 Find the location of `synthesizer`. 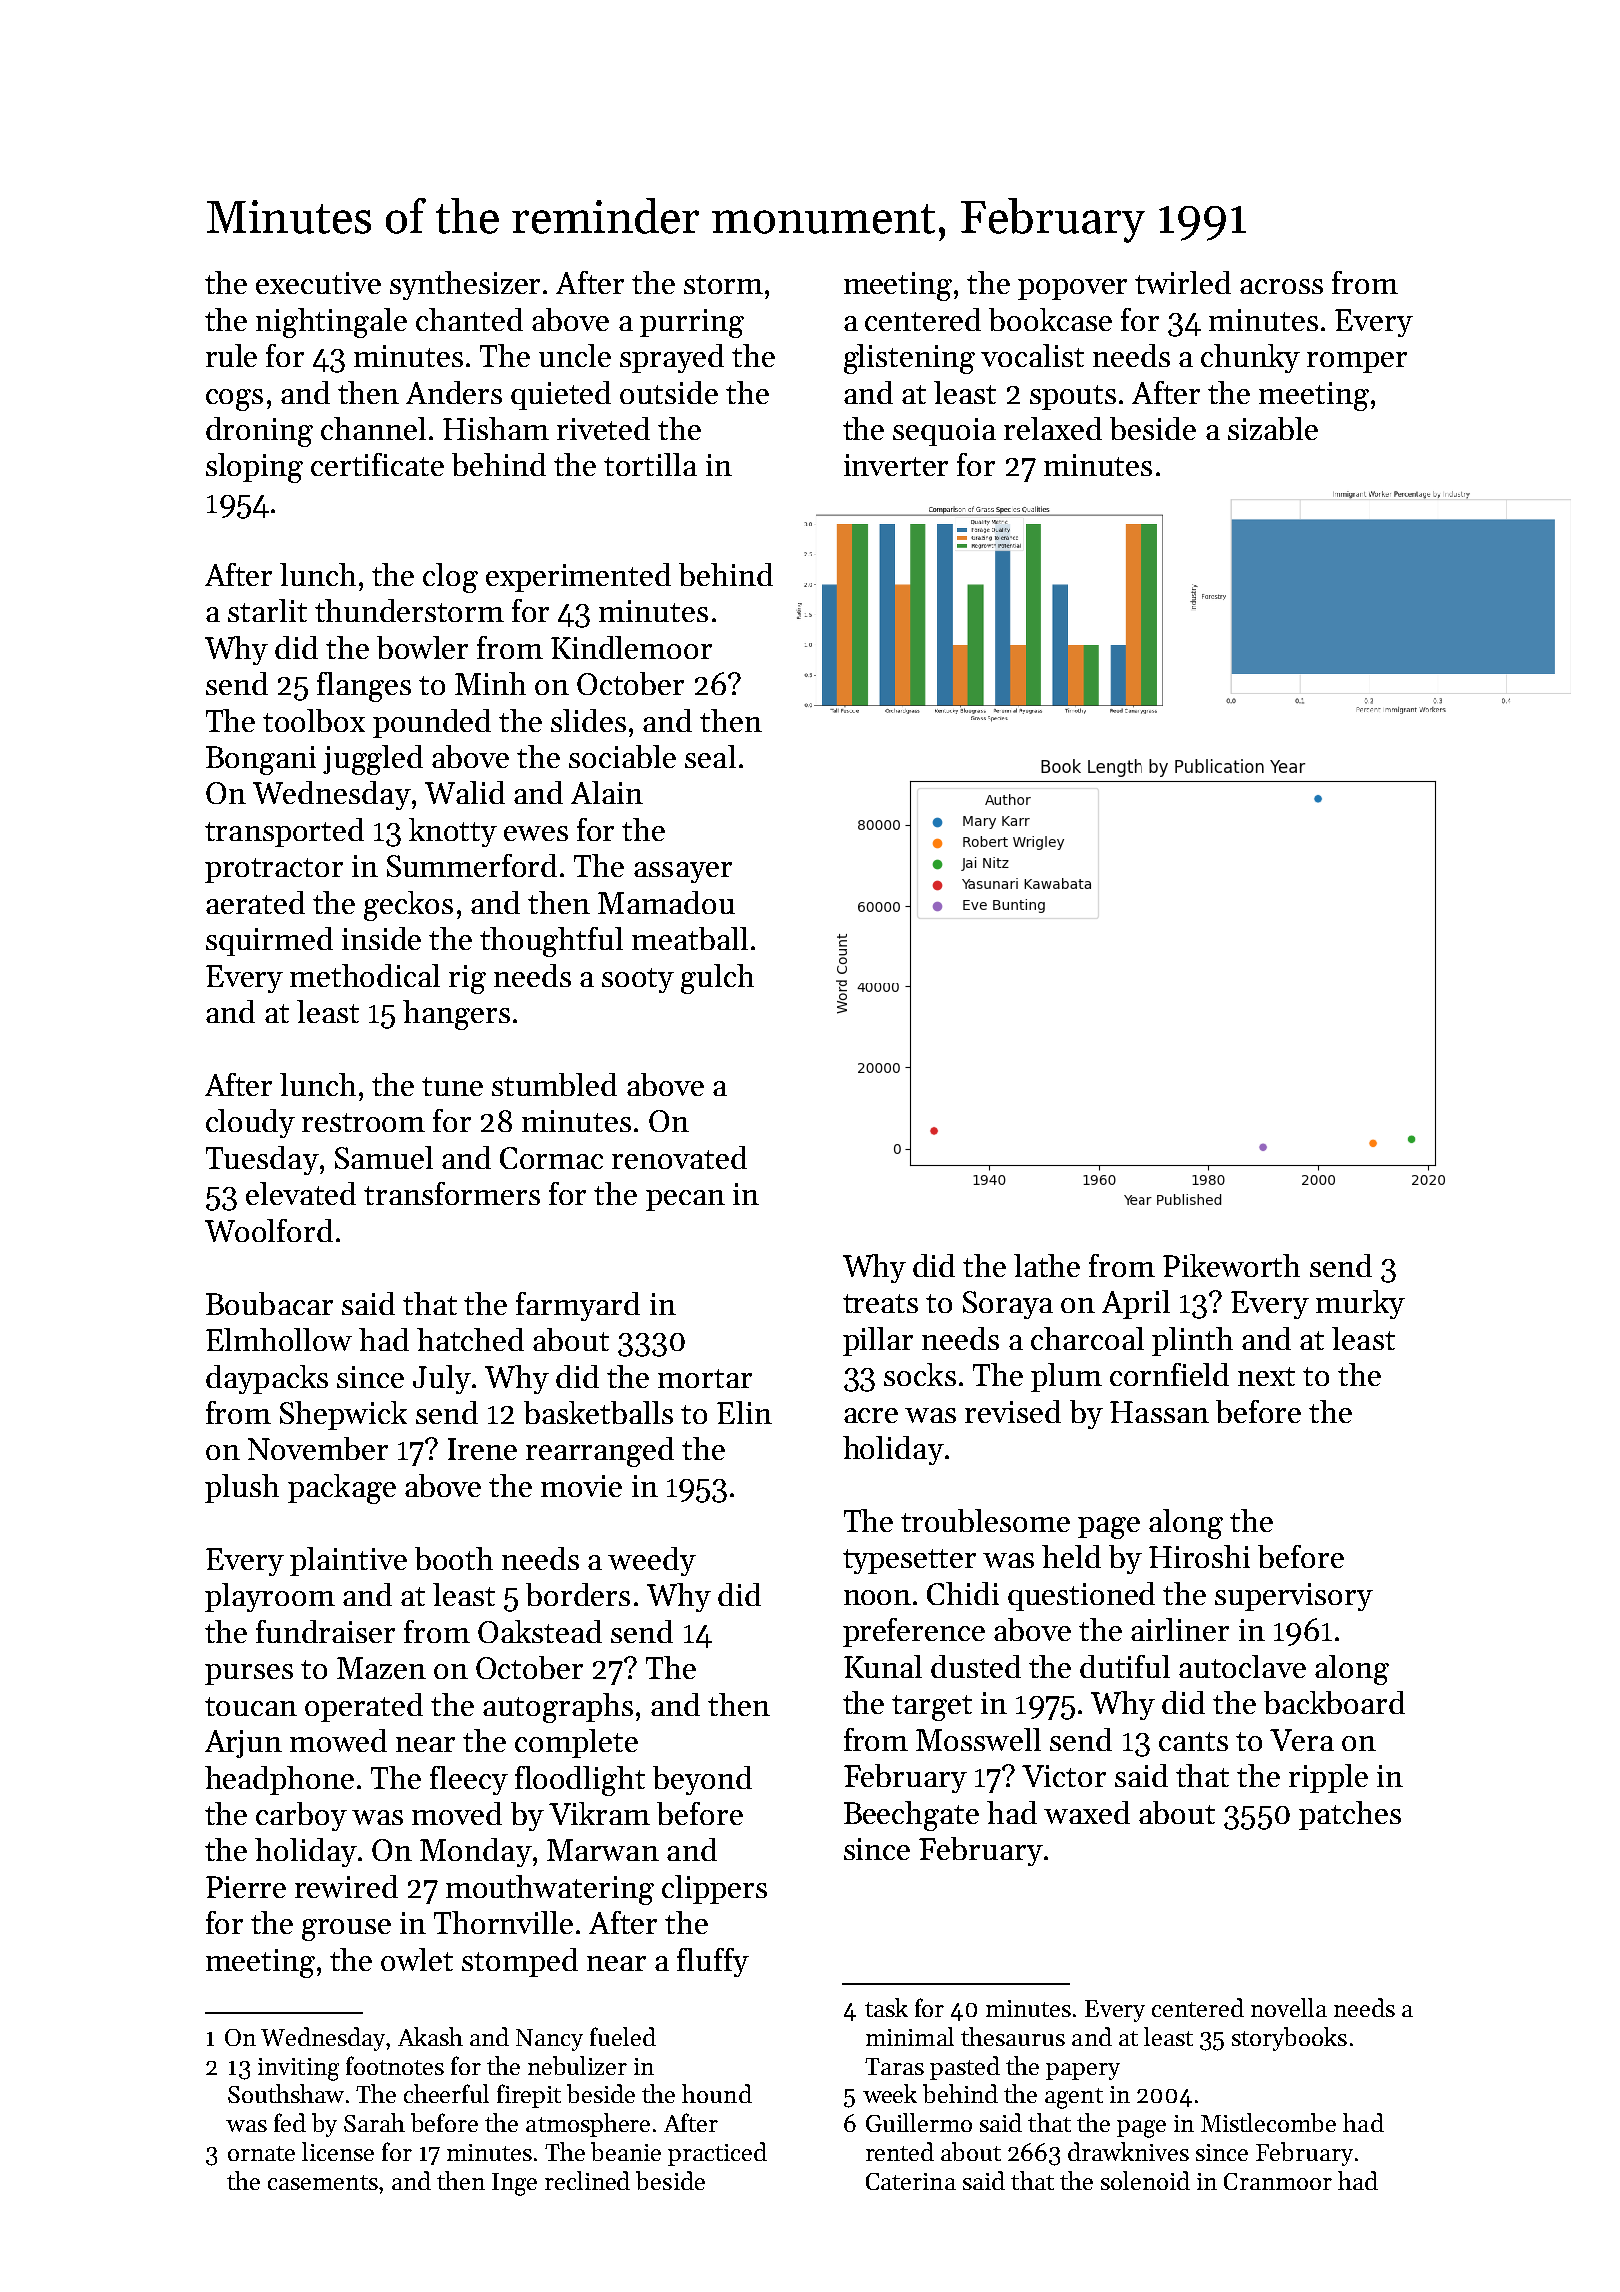

synthesizer is located at coordinates (465, 285).
